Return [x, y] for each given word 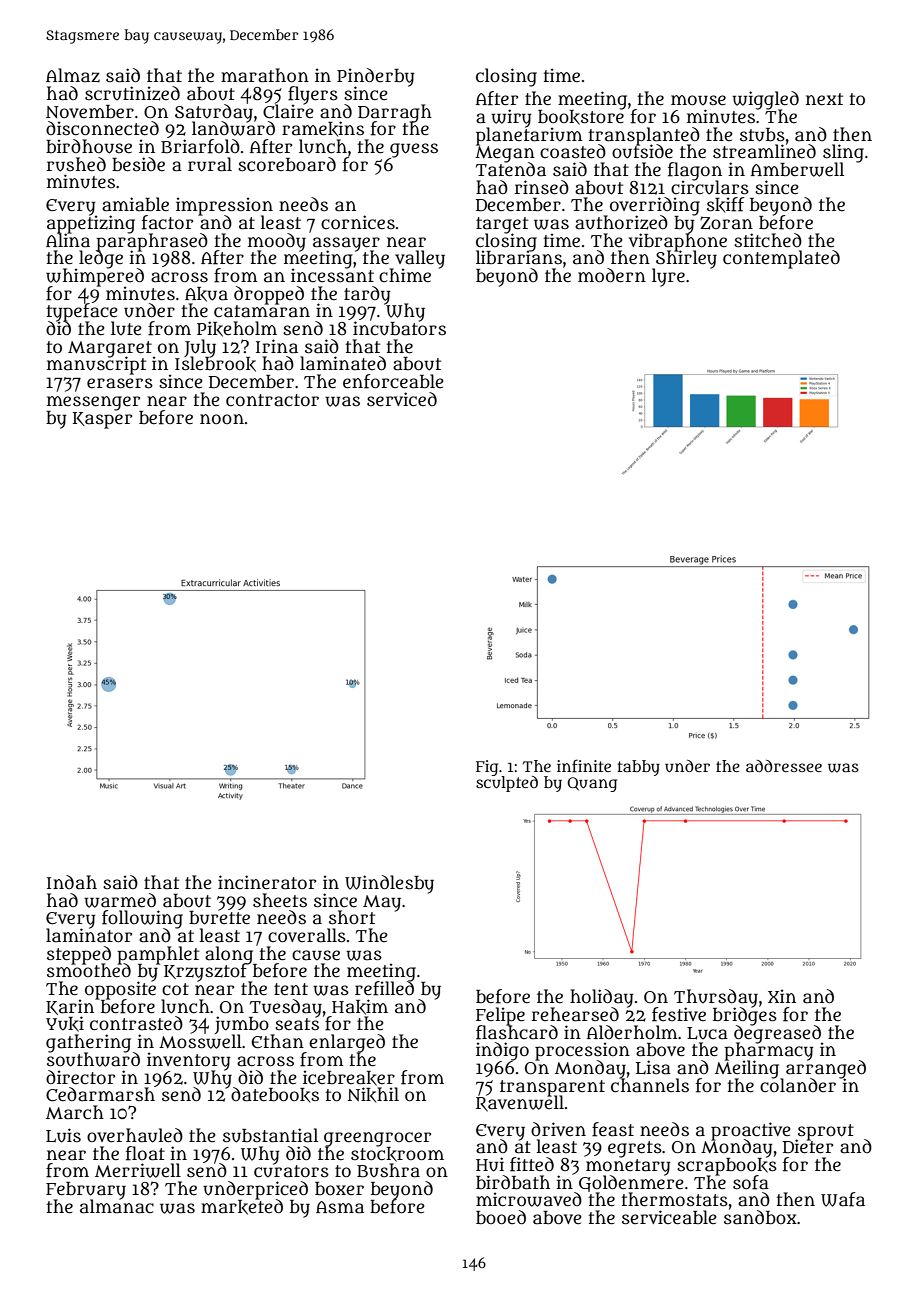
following [142, 919]
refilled [384, 989]
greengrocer [377, 1139]
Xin [782, 996]
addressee [784, 766]
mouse [698, 100]
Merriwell [138, 1170]
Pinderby [375, 77]
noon [222, 419]
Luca [707, 1033]
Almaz [73, 75]
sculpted [507, 784]
